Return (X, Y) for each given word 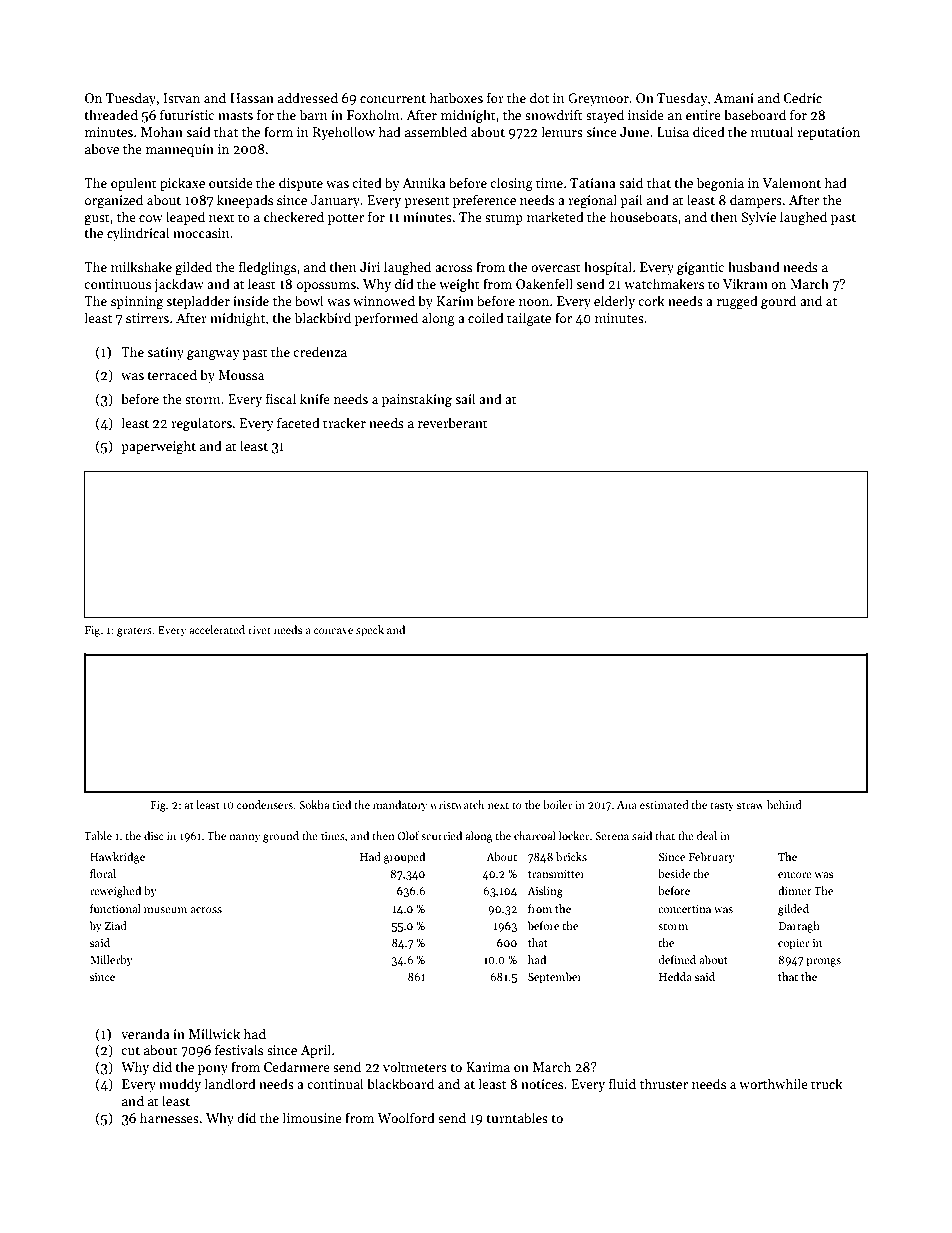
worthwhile (773, 1083)
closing (511, 184)
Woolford (406, 1117)
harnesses (169, 1117)
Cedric (802, 97)
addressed (308, 97)
